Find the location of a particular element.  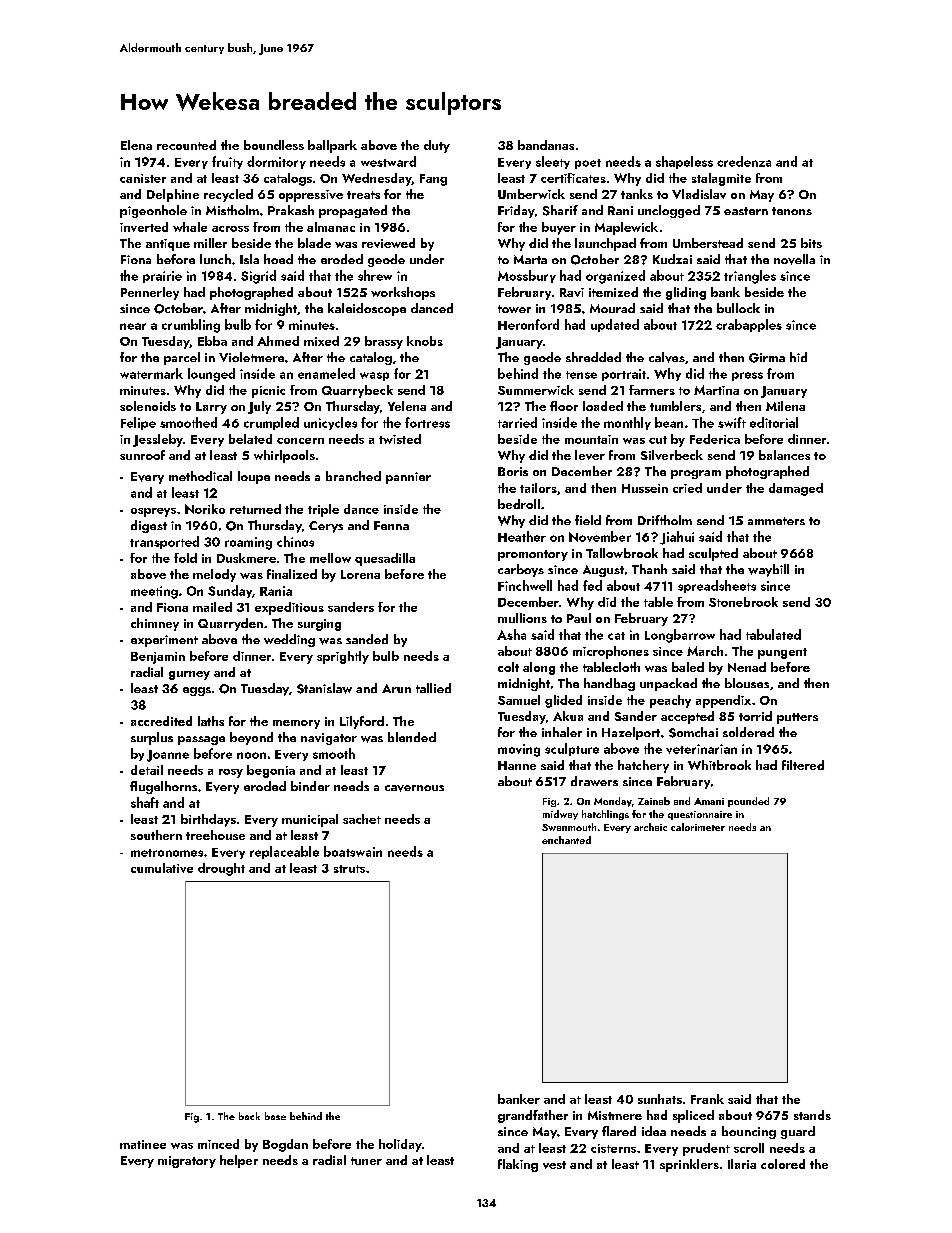

Mistmere is located at coordinates (615, 1115).
